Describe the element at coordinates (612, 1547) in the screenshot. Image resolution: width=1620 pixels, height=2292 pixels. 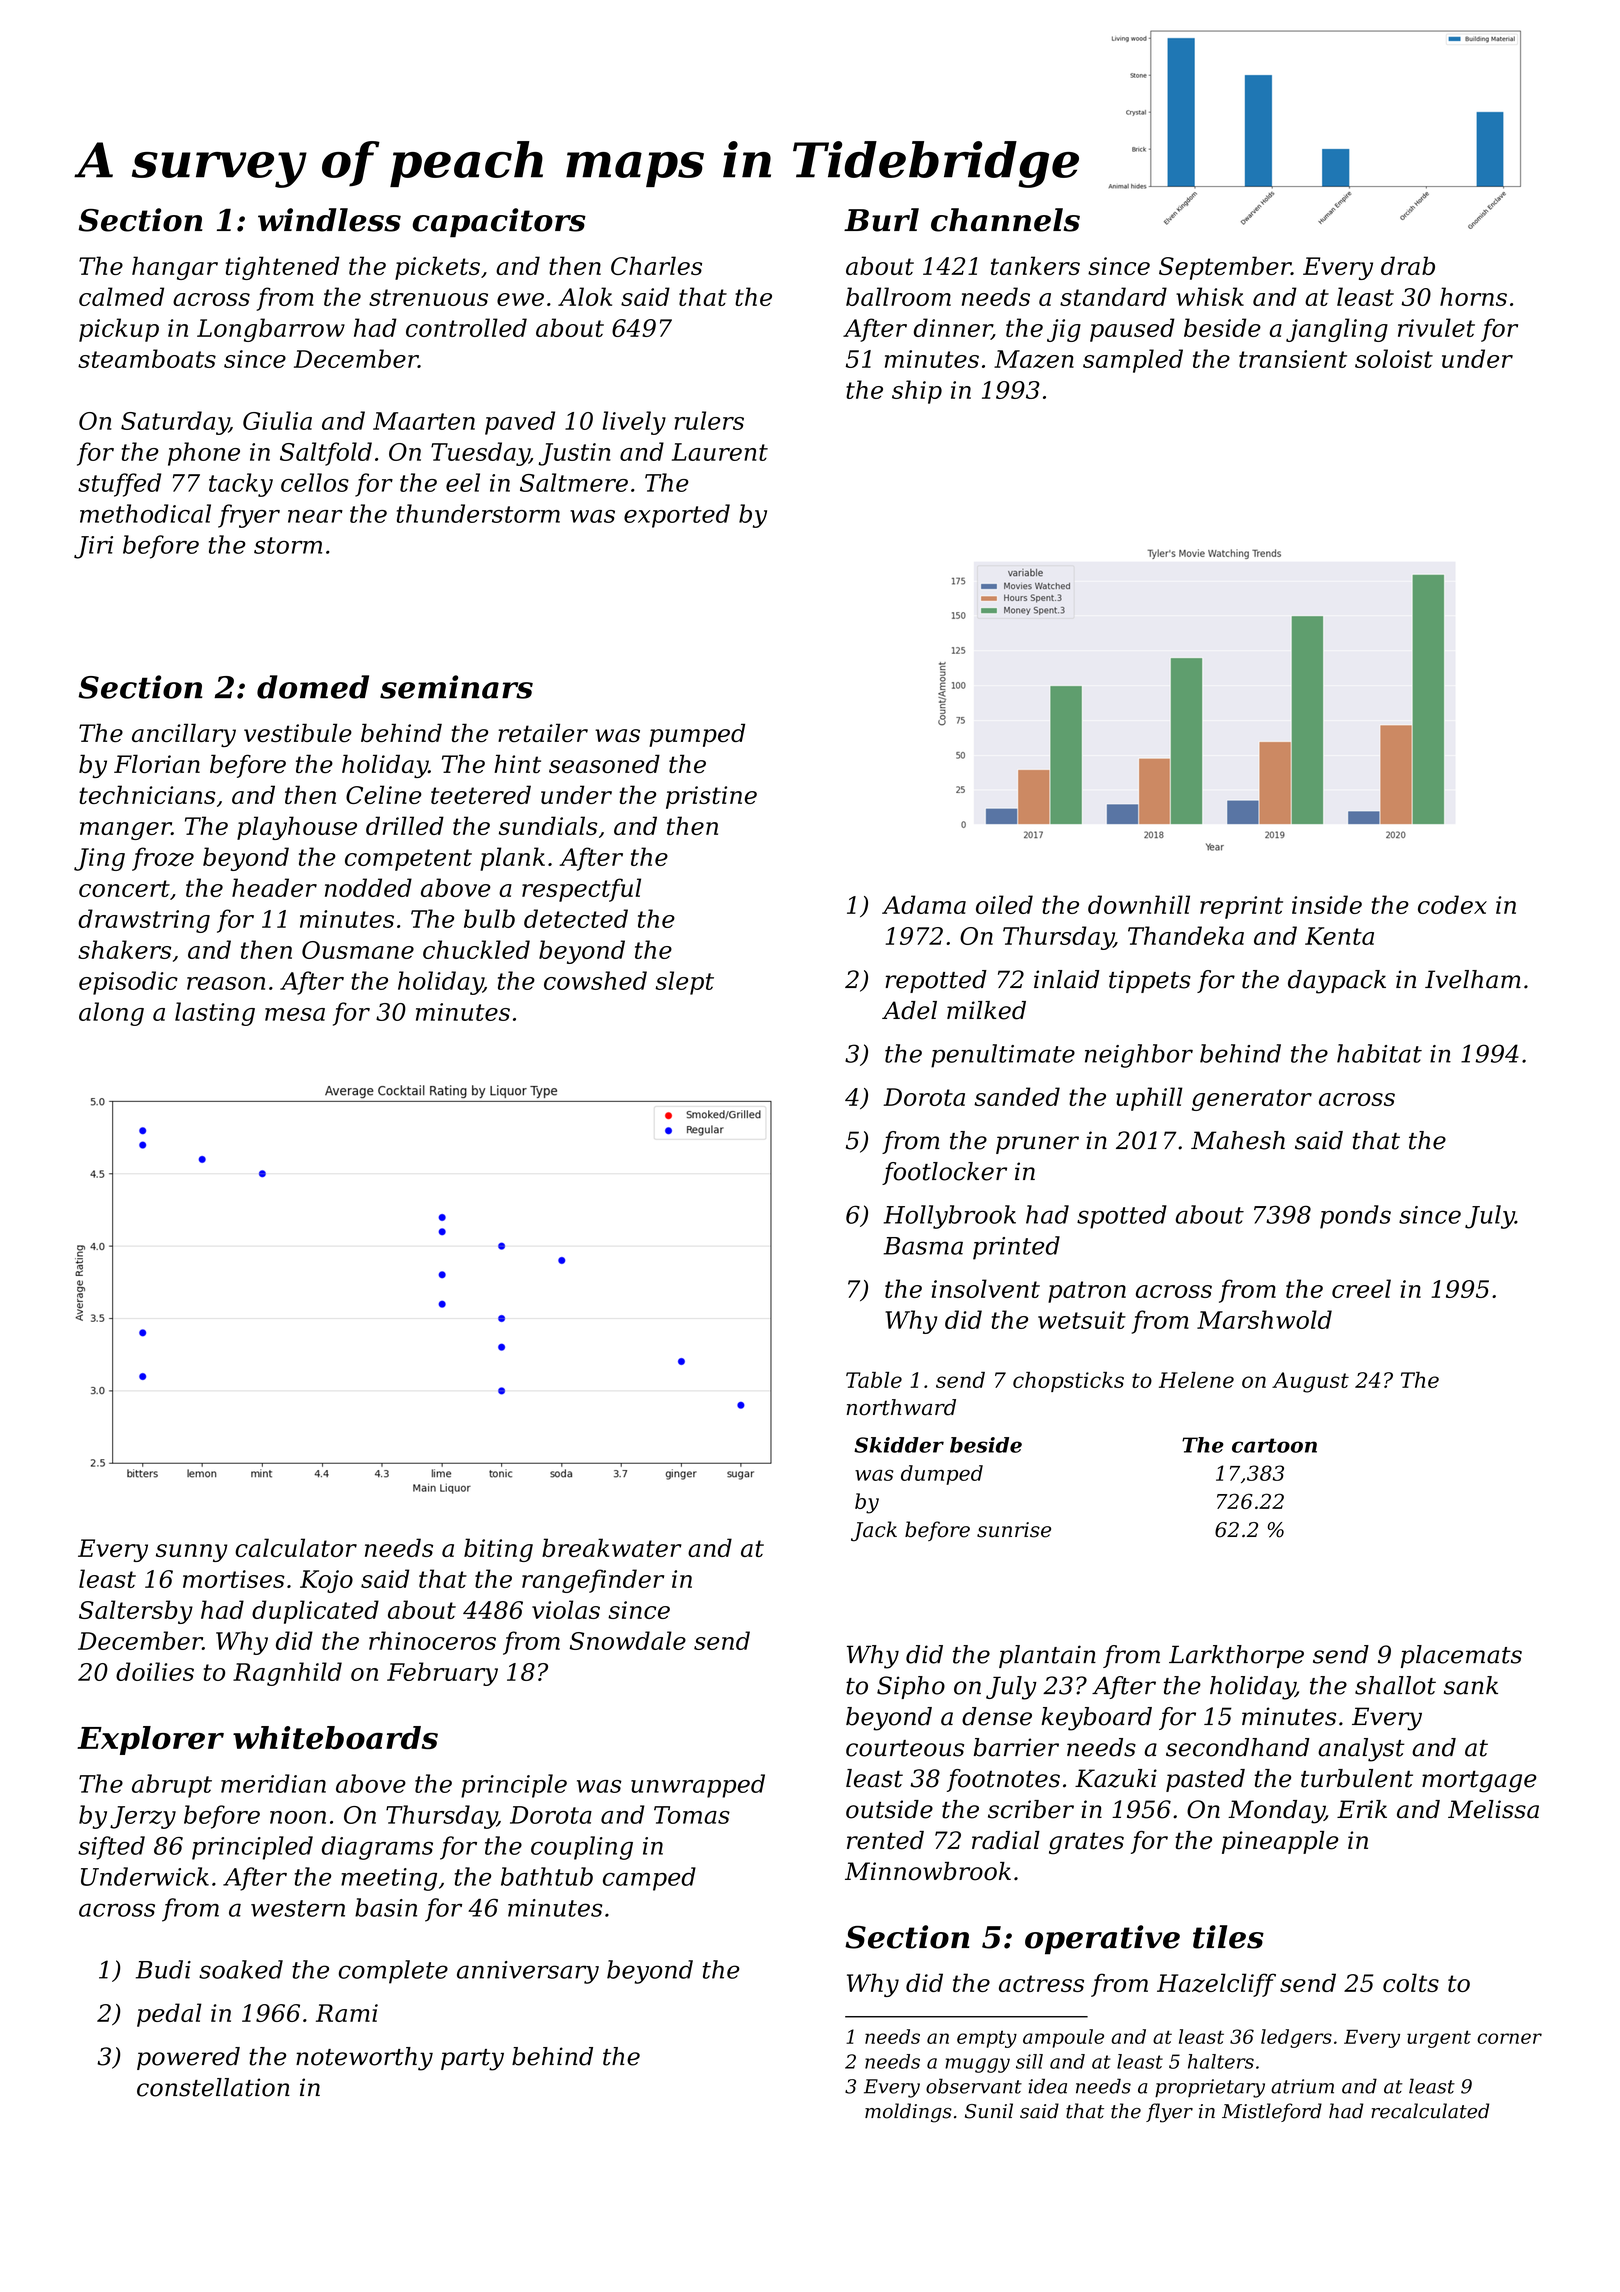
I see `breakwater` at that location.
